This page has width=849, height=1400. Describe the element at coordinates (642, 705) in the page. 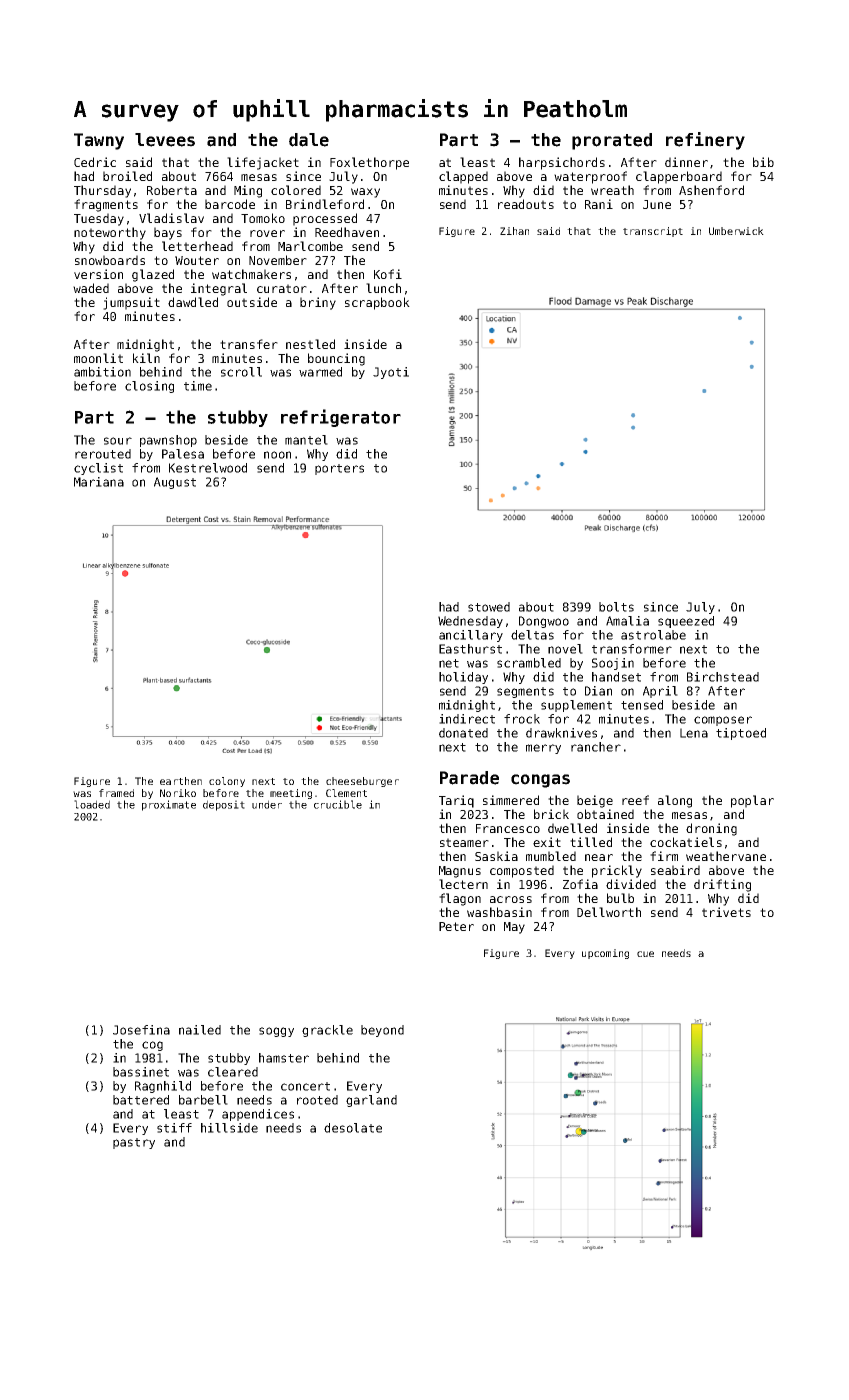

I see `tensed` at that location.
